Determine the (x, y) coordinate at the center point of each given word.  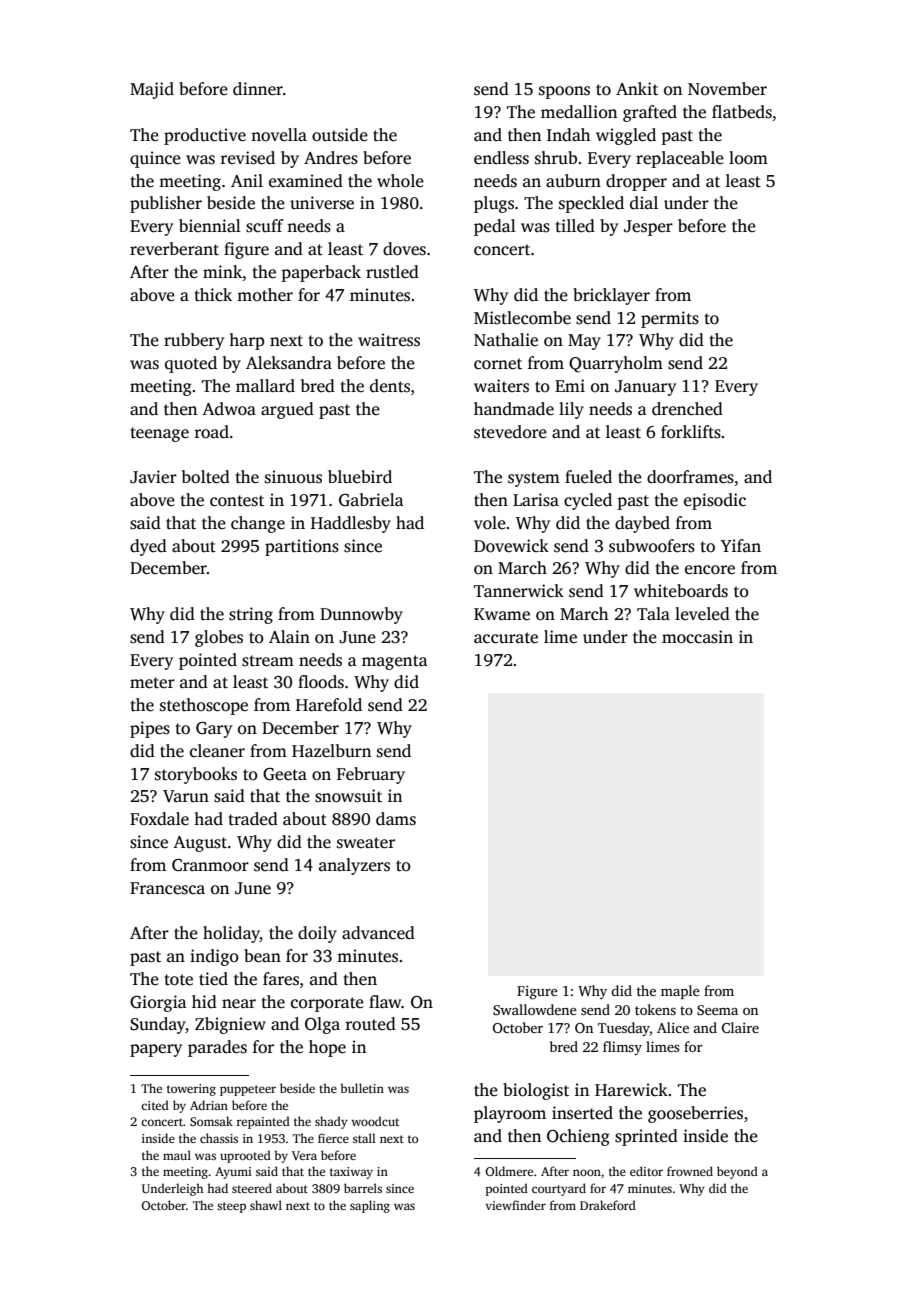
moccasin (697, 637)
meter (152, 683)
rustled (392, 272)
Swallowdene (535, 1009)
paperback (321, 273)
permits (670, 319)
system (534, 479)
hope (327, 1048)
